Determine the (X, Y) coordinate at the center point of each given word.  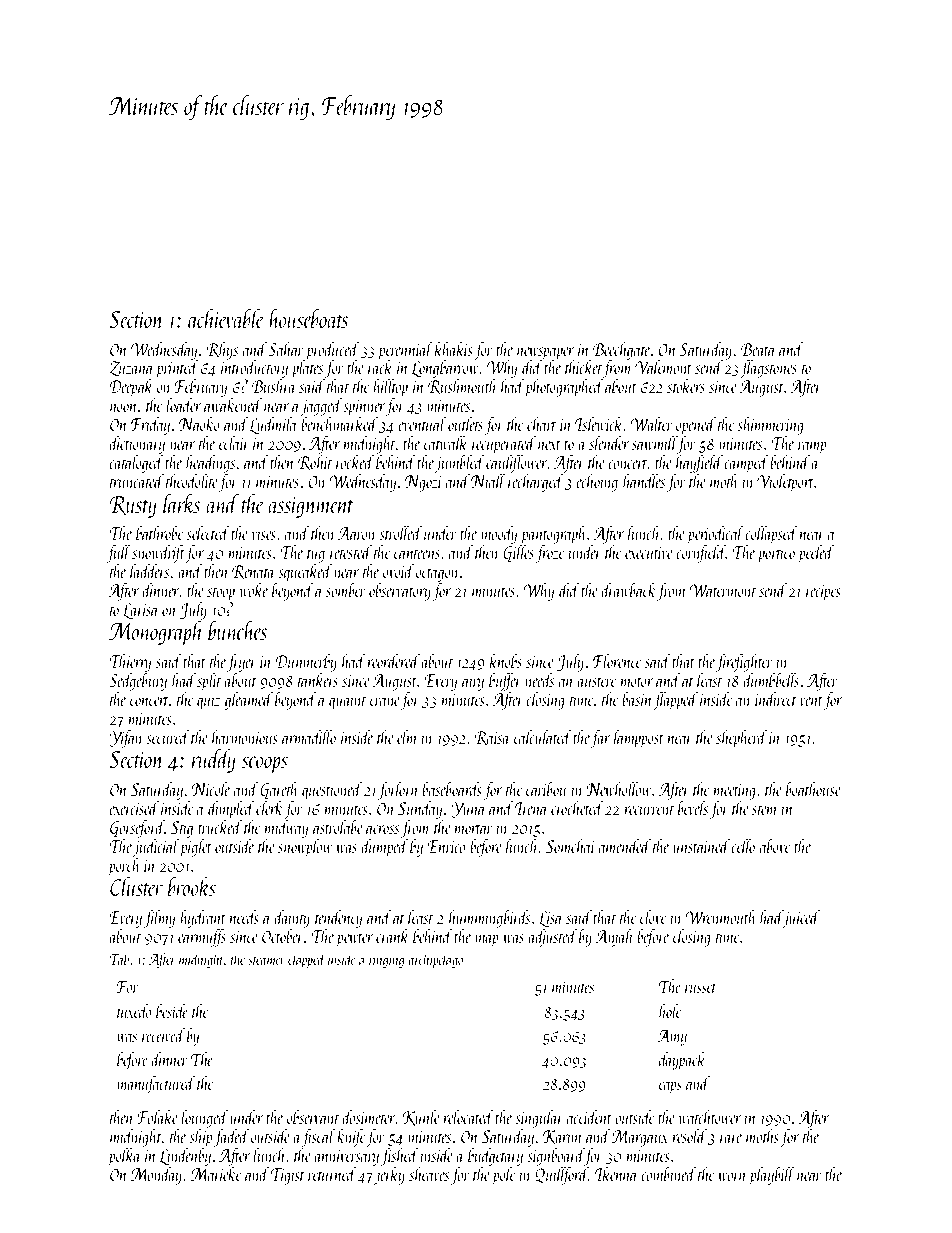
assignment (311, 507)
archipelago (435, 960)
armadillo (309, 737)
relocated (468, 1117)
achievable (226, 318)
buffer (505, 682)
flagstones (768, 369)
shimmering (770, 426)
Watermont (722, 590)
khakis (454, 349)
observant (313, 1117)
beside (172, 1011)
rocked (355, 462)
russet (700, 988)
